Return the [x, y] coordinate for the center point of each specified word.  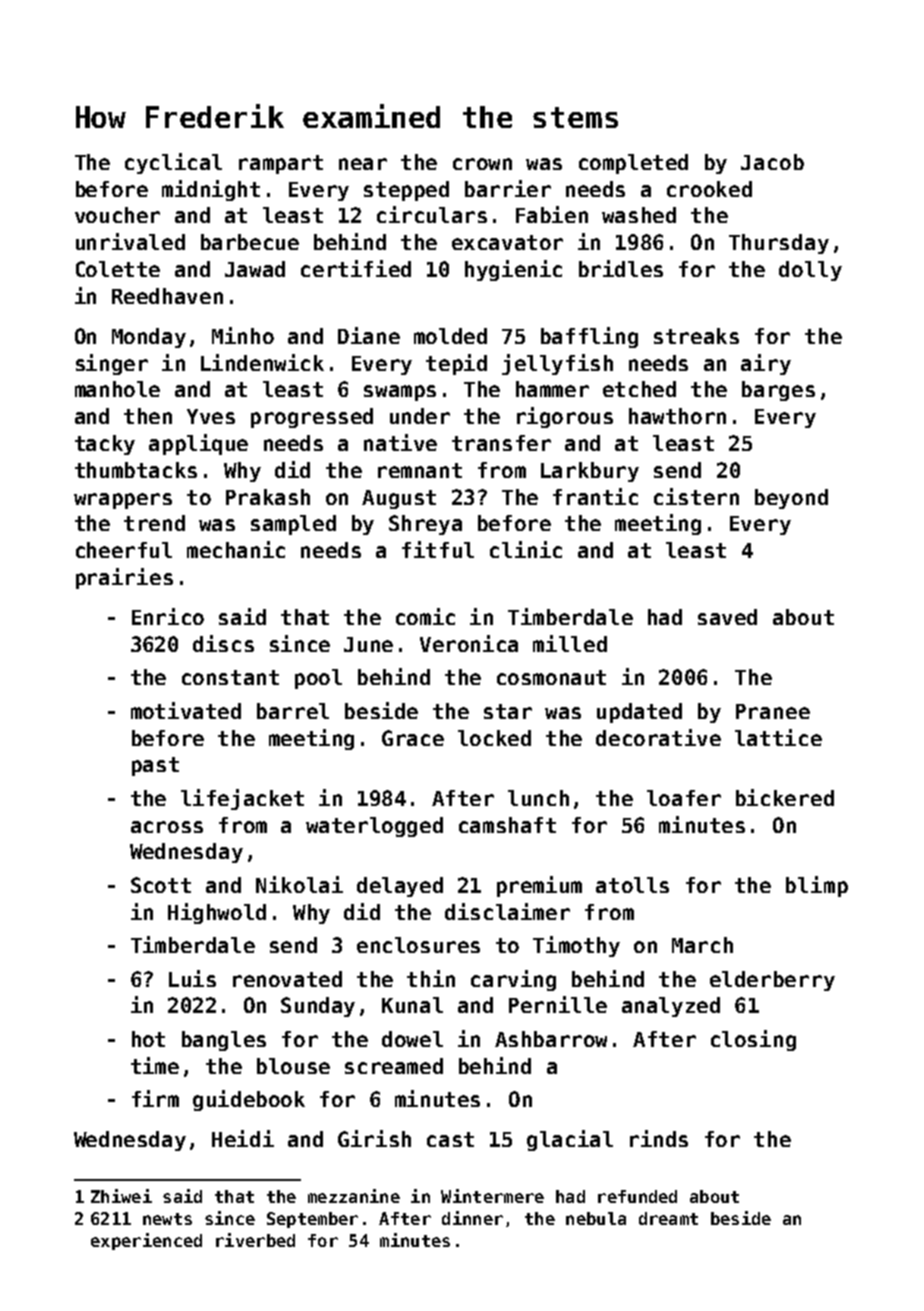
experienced [146, 1241]
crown [482, 164]
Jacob [772, 162]
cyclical [173, 163]
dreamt [668, 1218]
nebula [596, 1218]
